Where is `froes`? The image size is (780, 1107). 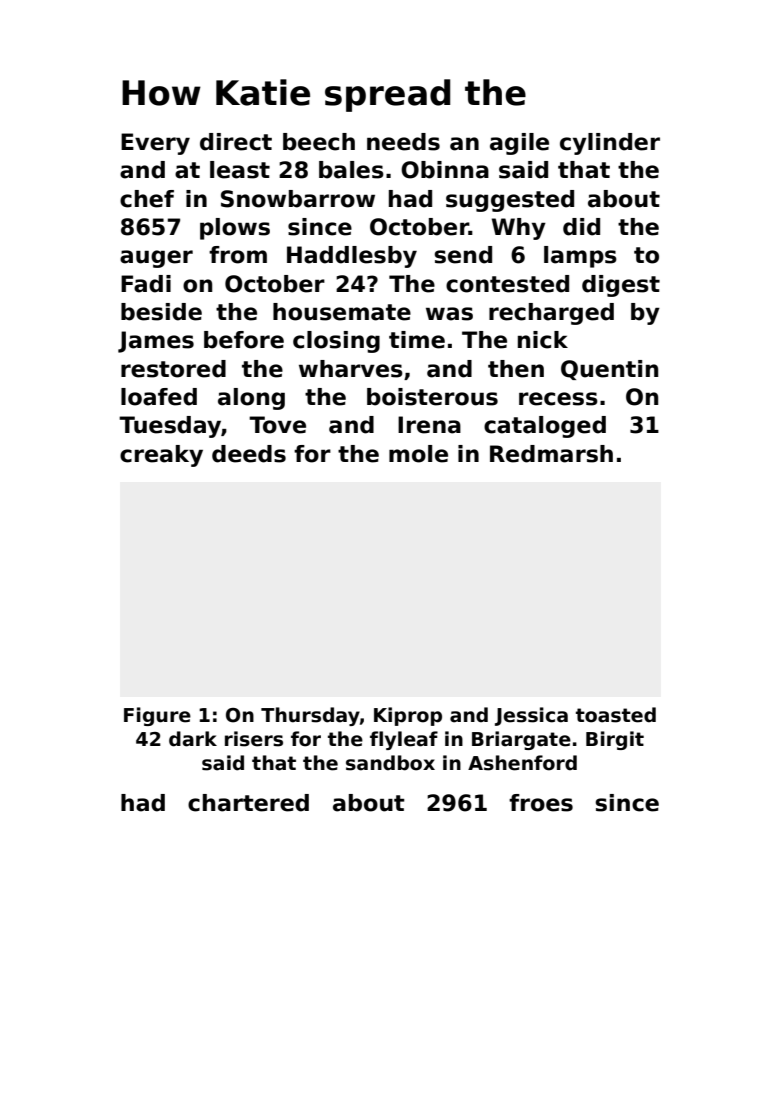
froes is located at coordinates (541, 803).
